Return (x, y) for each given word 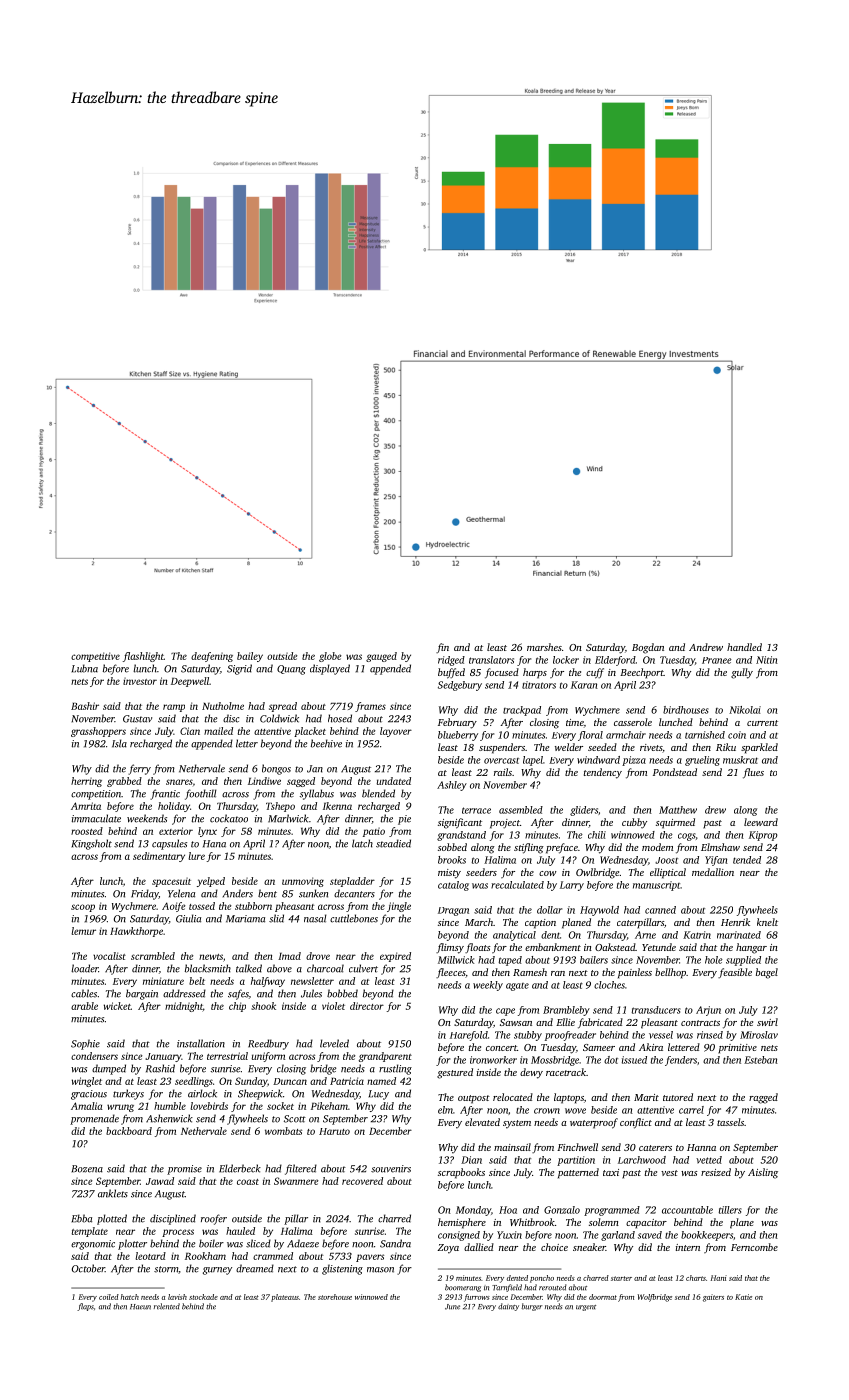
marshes (544, 647)
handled (744, 647)
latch (362, 843)
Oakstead (615, 947)
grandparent (385, 1057)
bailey (250, 657)
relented (167, 1306)
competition (96, 795)
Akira (651, 1047)
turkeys (128, 1094)
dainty (508, 1307)
